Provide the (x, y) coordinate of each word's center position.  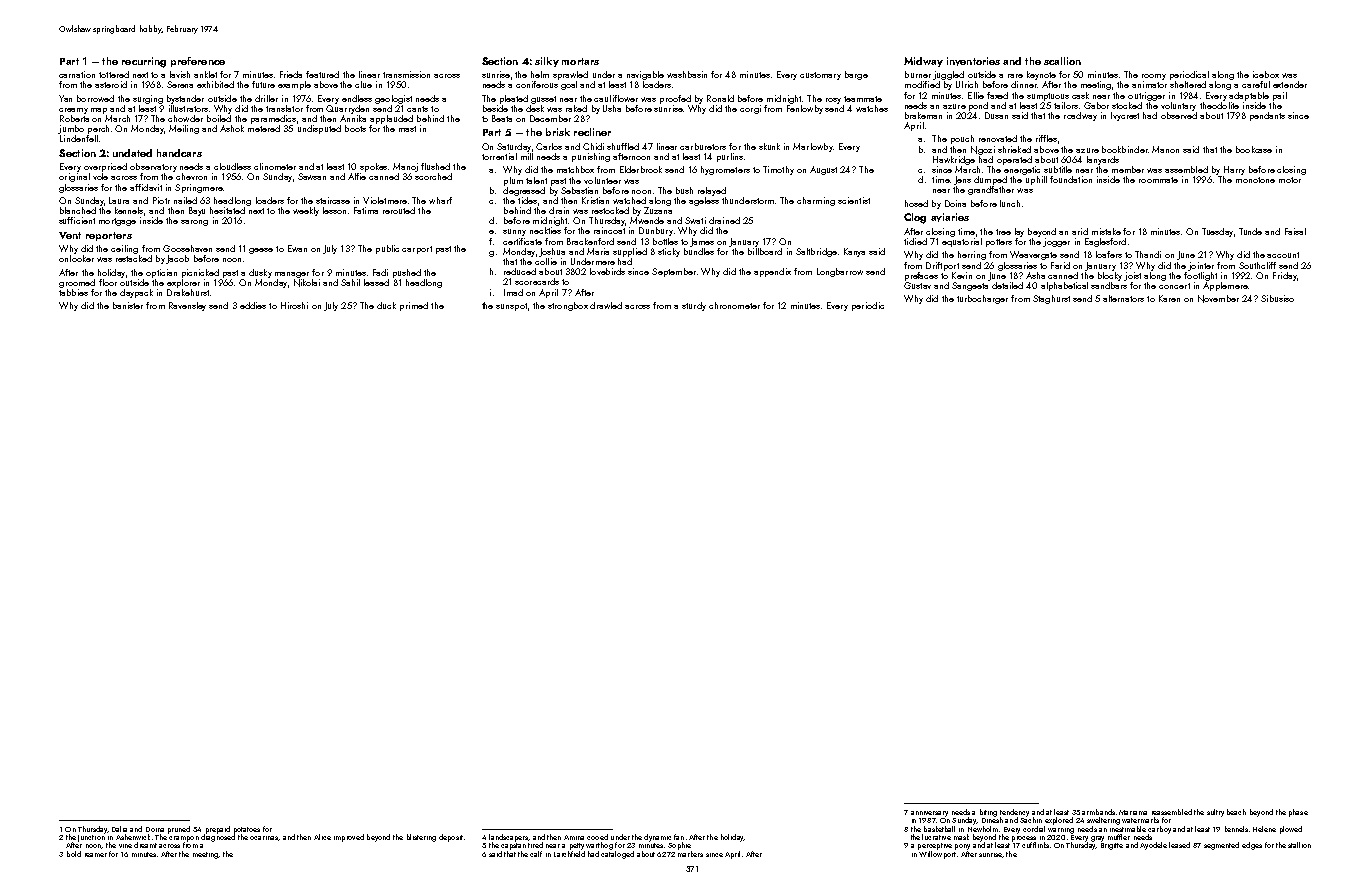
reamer (96, 855)
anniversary (929, 814)
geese (261, 251)
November (1218, 299)
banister (128, 305)
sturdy (694, 306)
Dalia (119, 829)
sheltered (1188, 84)
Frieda (291, 74)
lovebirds (607, 271)
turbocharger (982, 299)
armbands (1098, 812)
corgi (750, 109)
